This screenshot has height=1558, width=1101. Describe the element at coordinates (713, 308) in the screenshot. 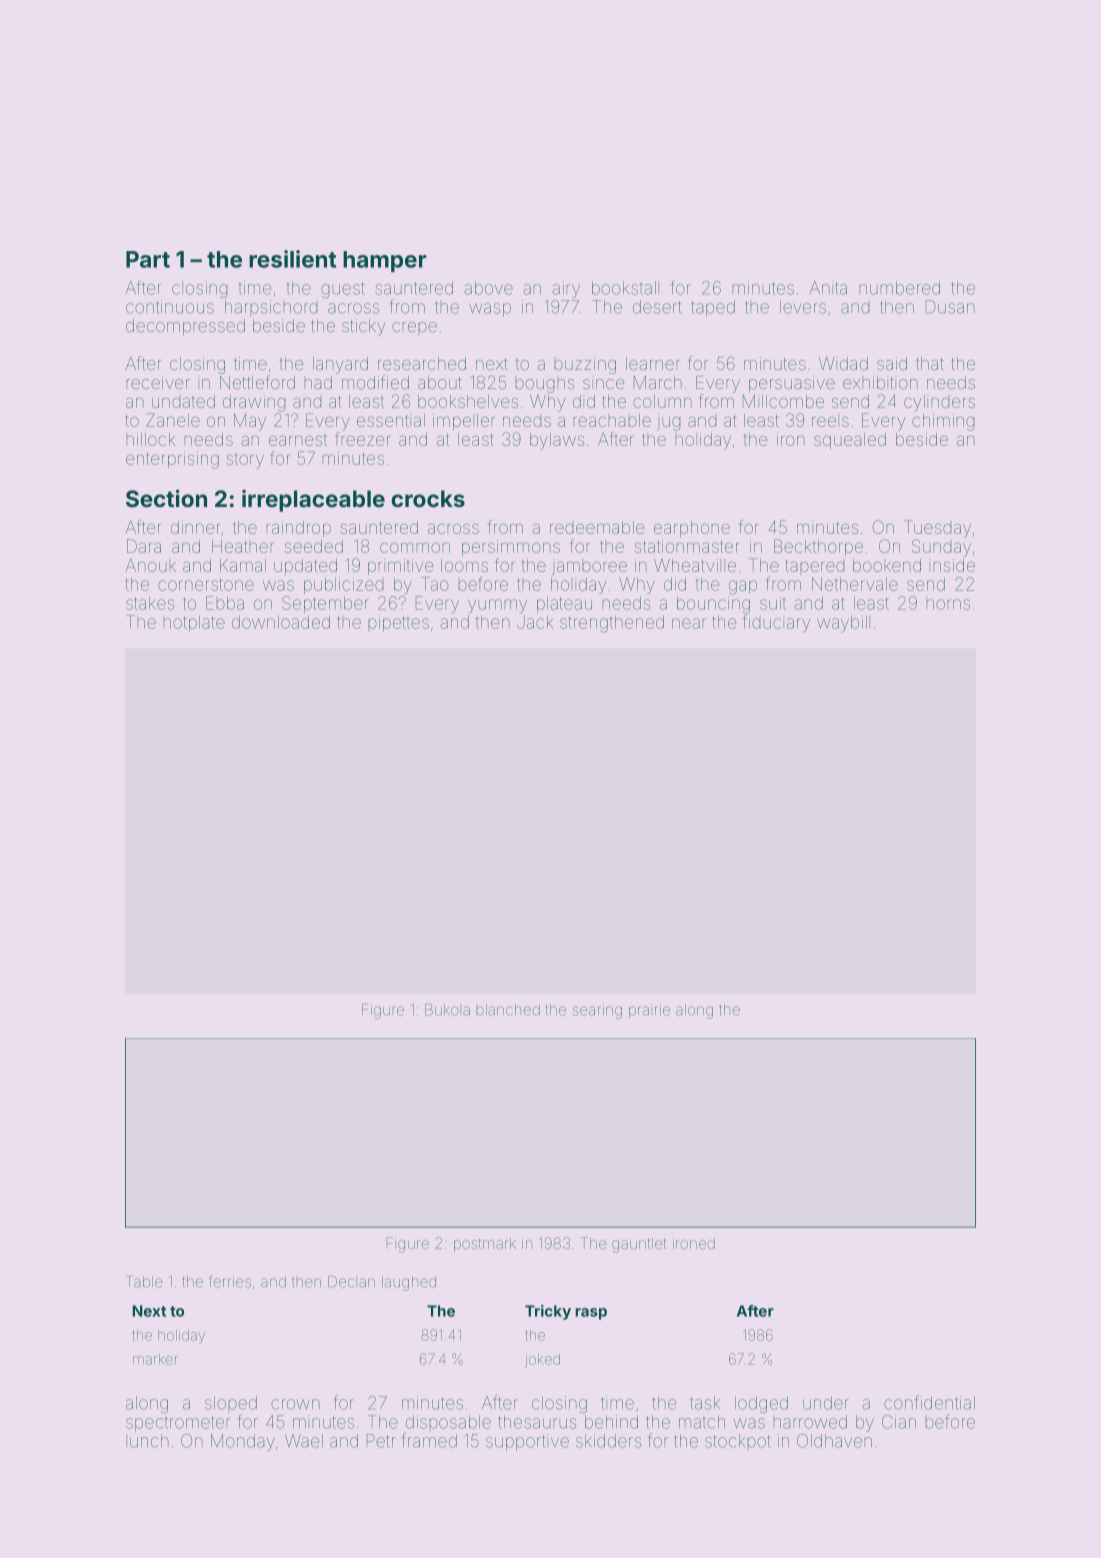

I see `taped` at that location.
